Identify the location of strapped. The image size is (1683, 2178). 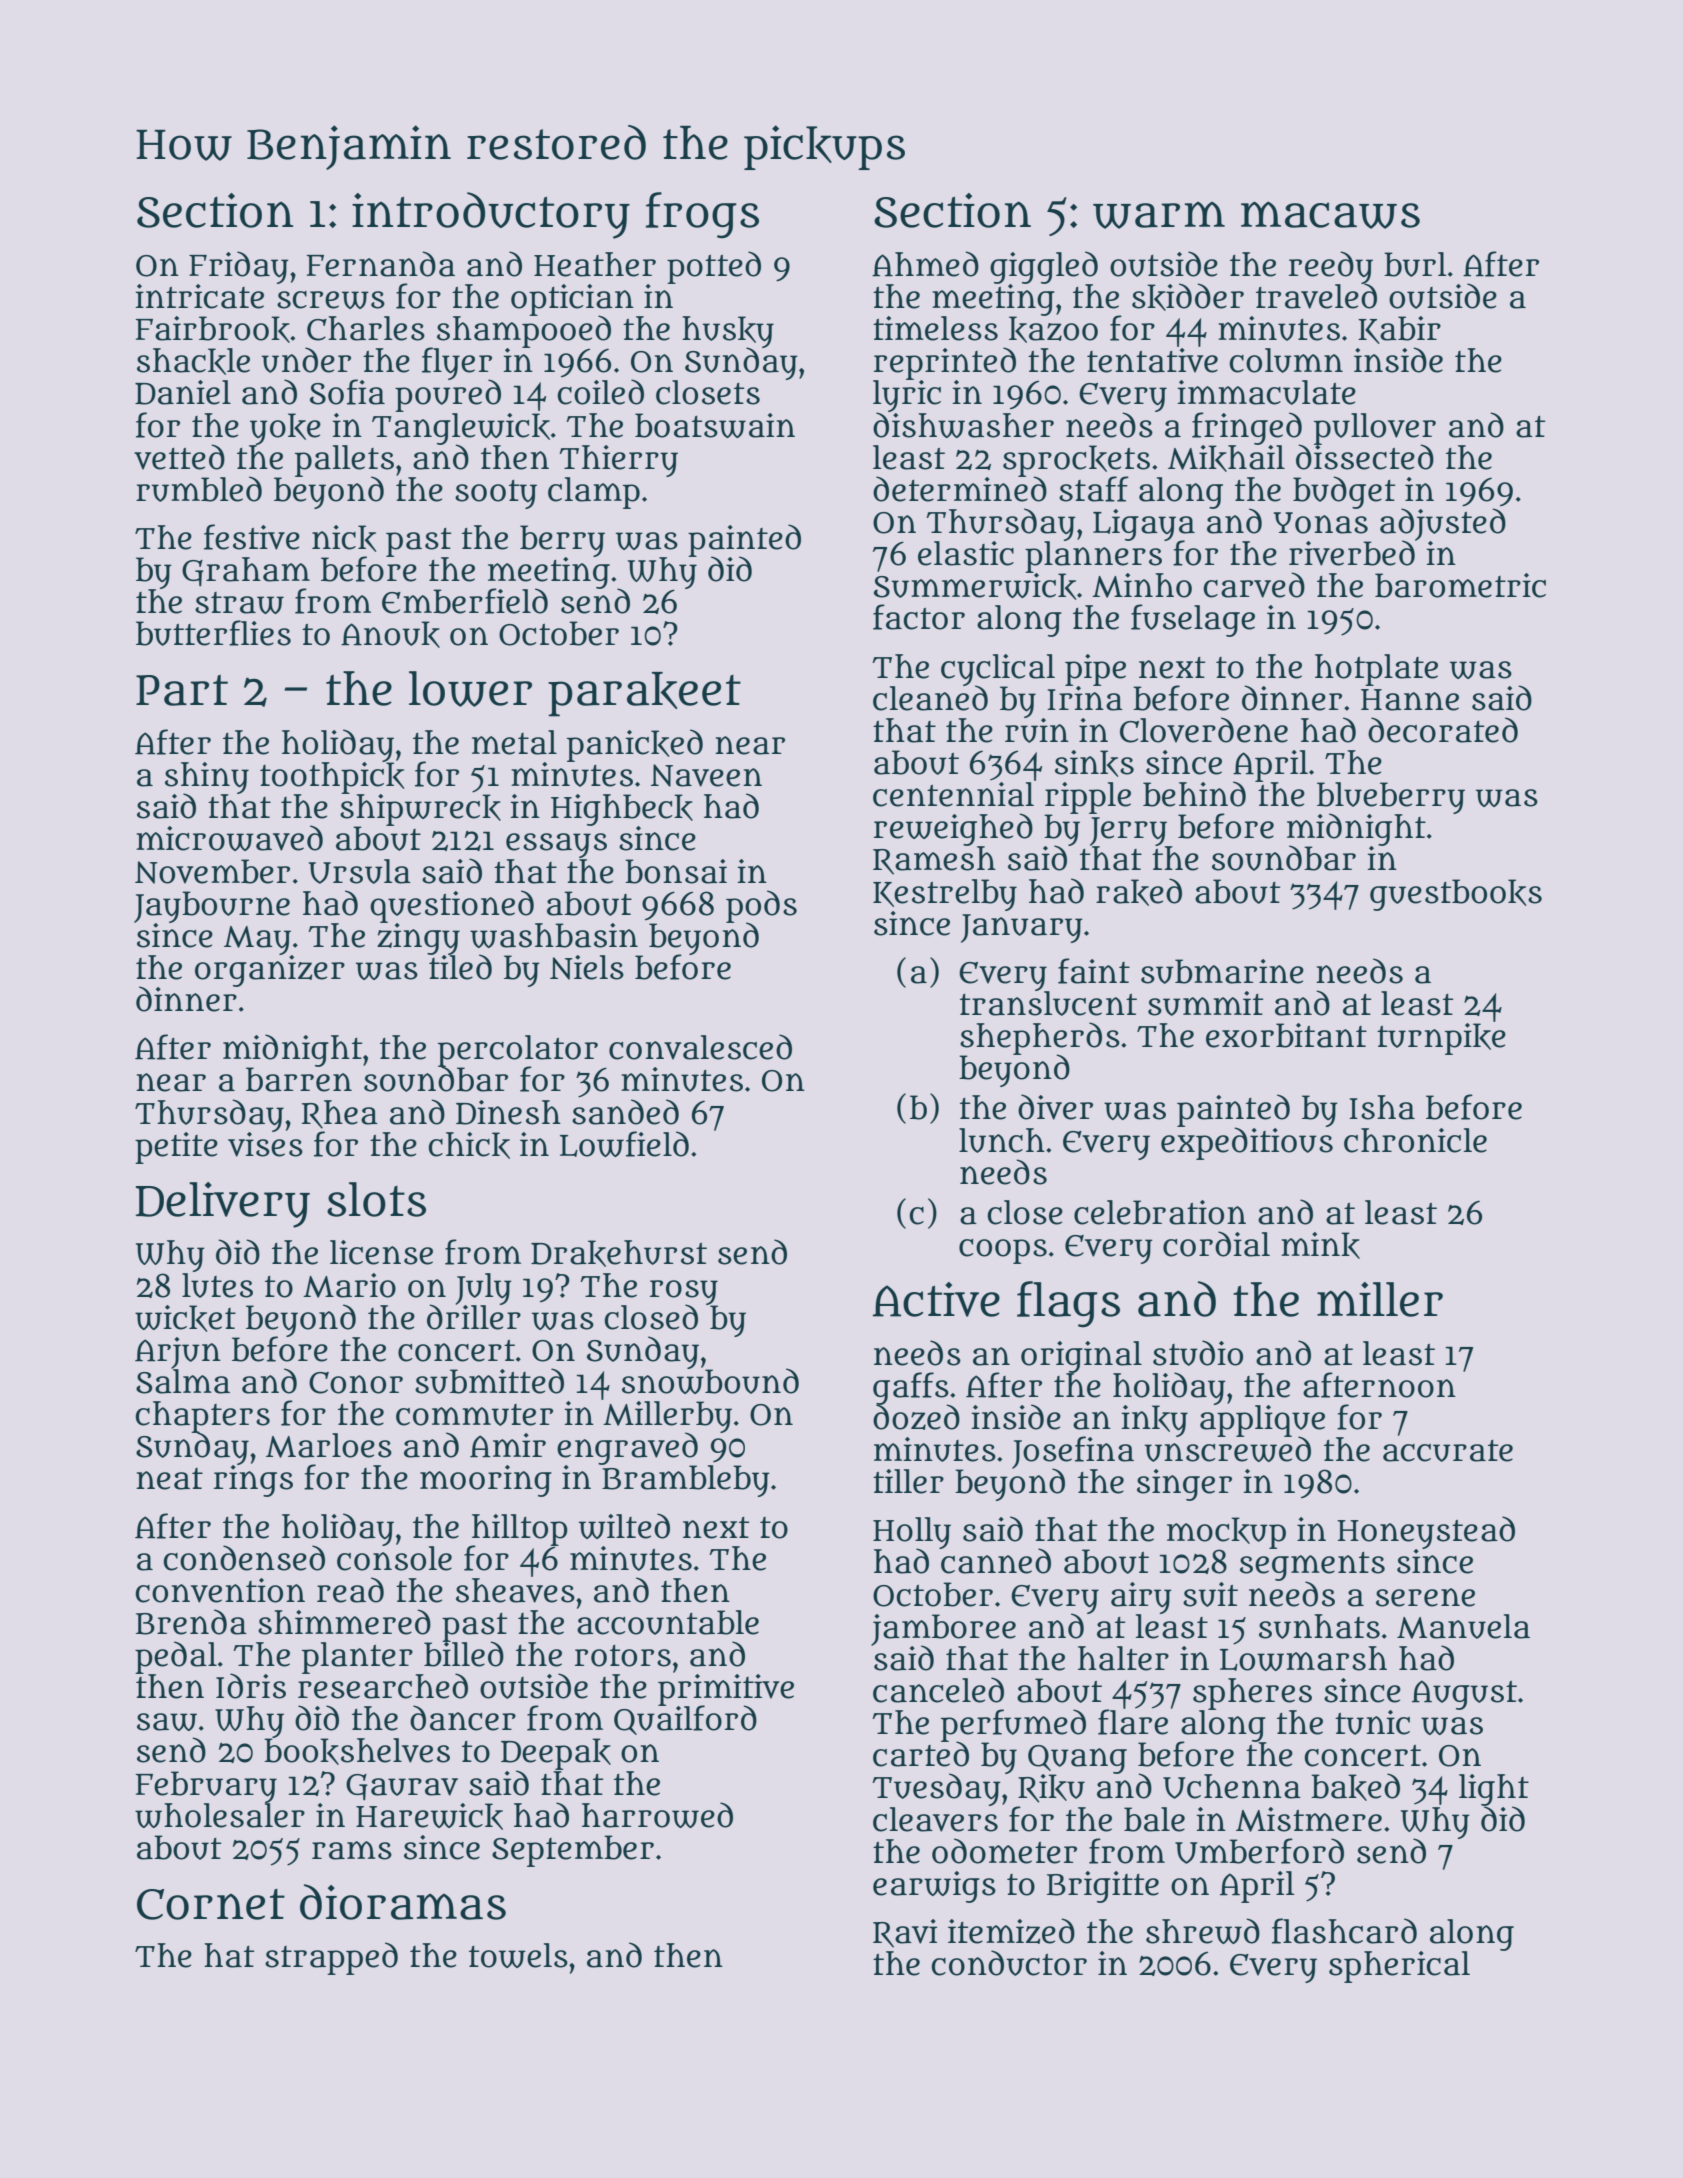
(331, 1958).
